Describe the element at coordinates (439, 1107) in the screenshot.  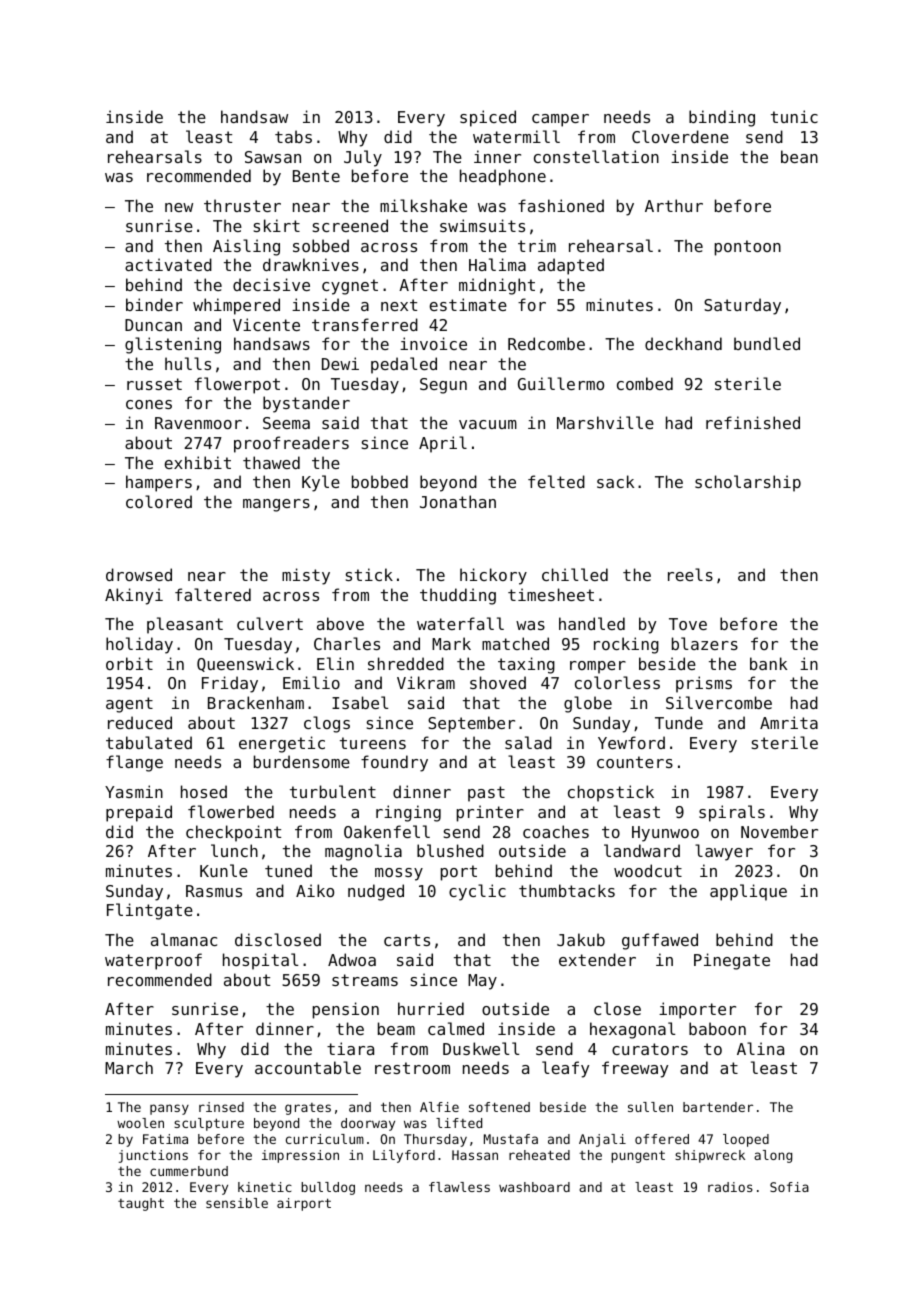
I see `Alfie` at that location.
